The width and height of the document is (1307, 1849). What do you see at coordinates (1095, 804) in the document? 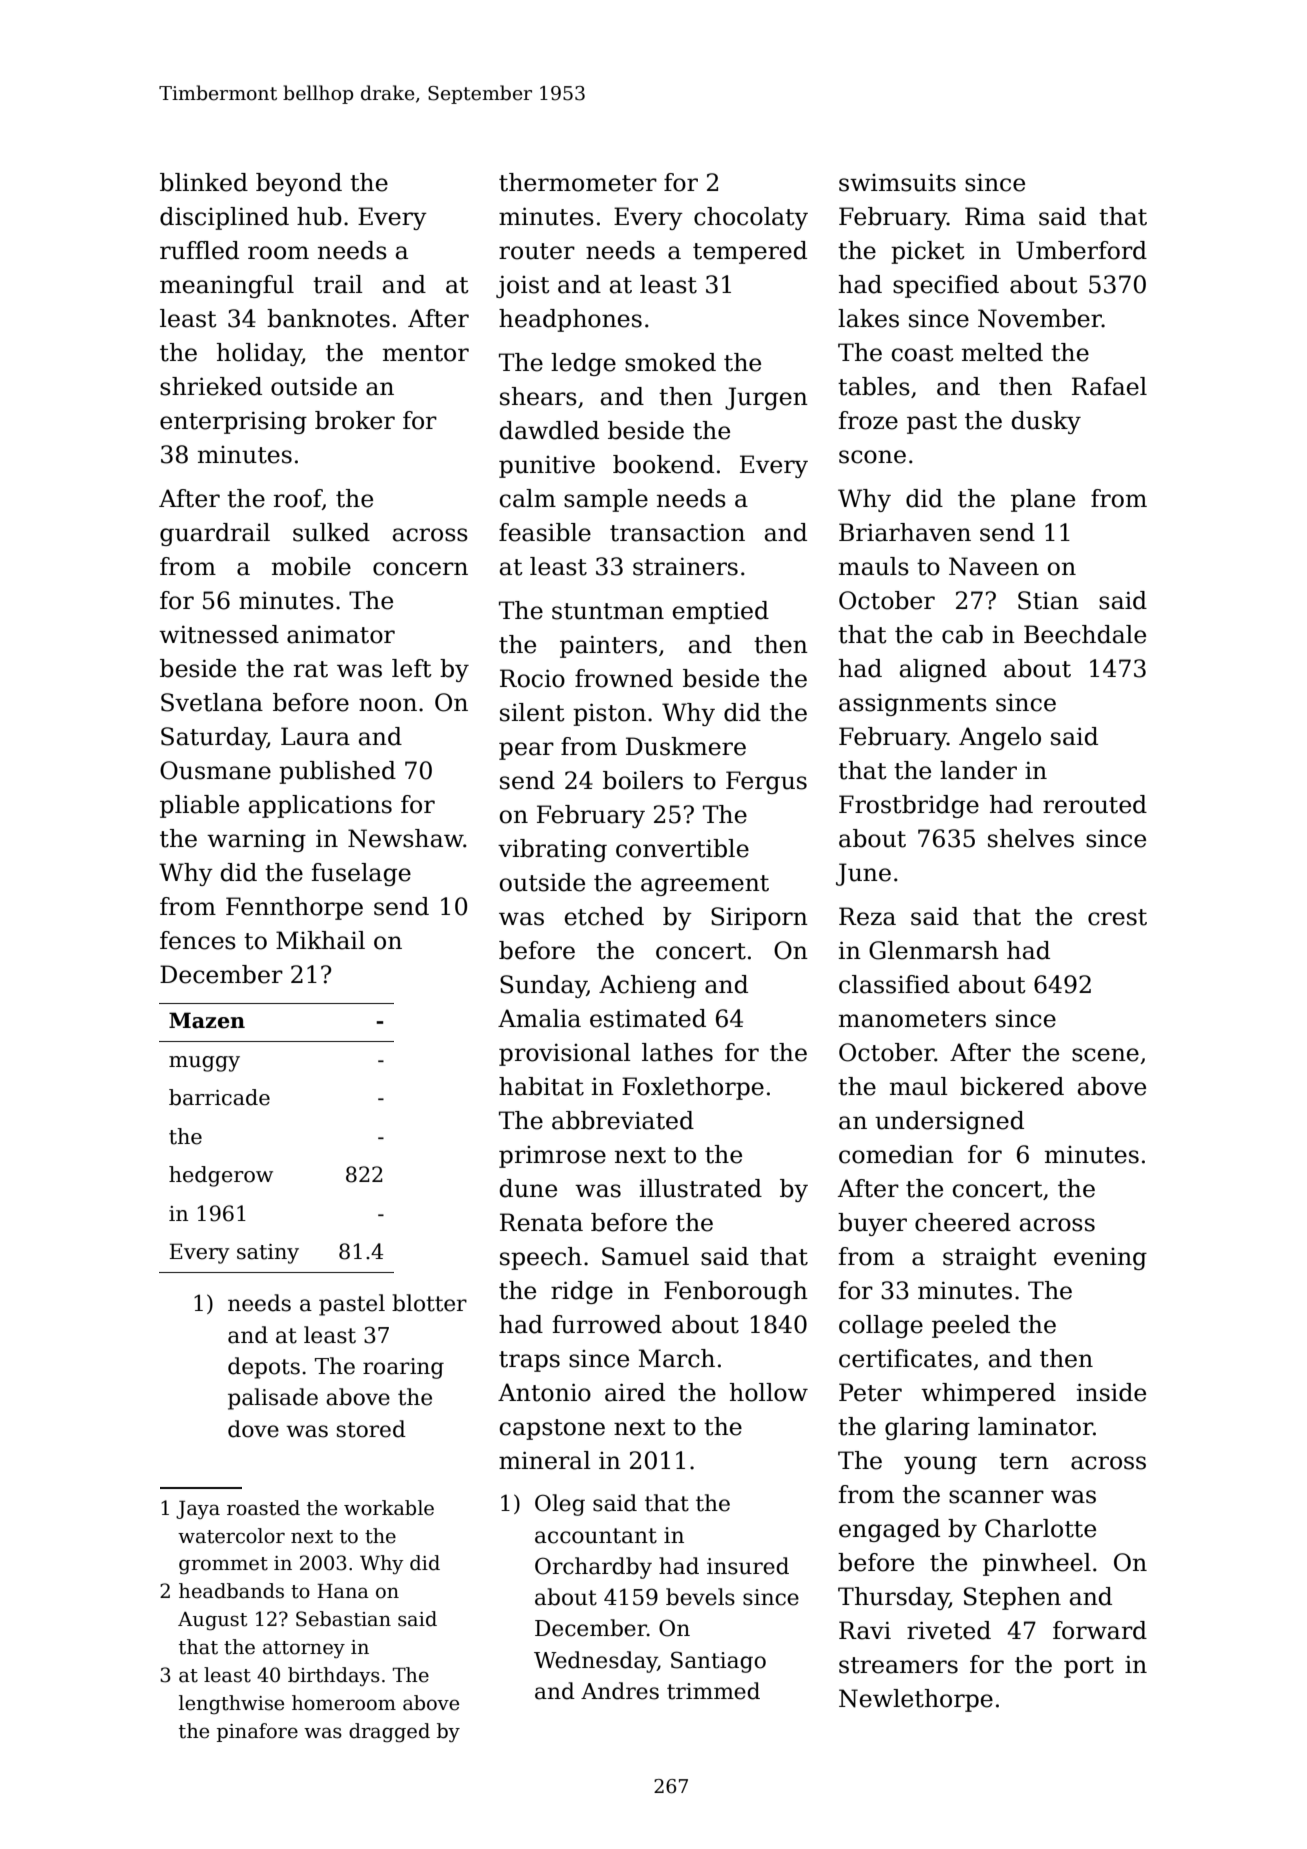
I see `rerouted` at bounding box center [1095, 804].
